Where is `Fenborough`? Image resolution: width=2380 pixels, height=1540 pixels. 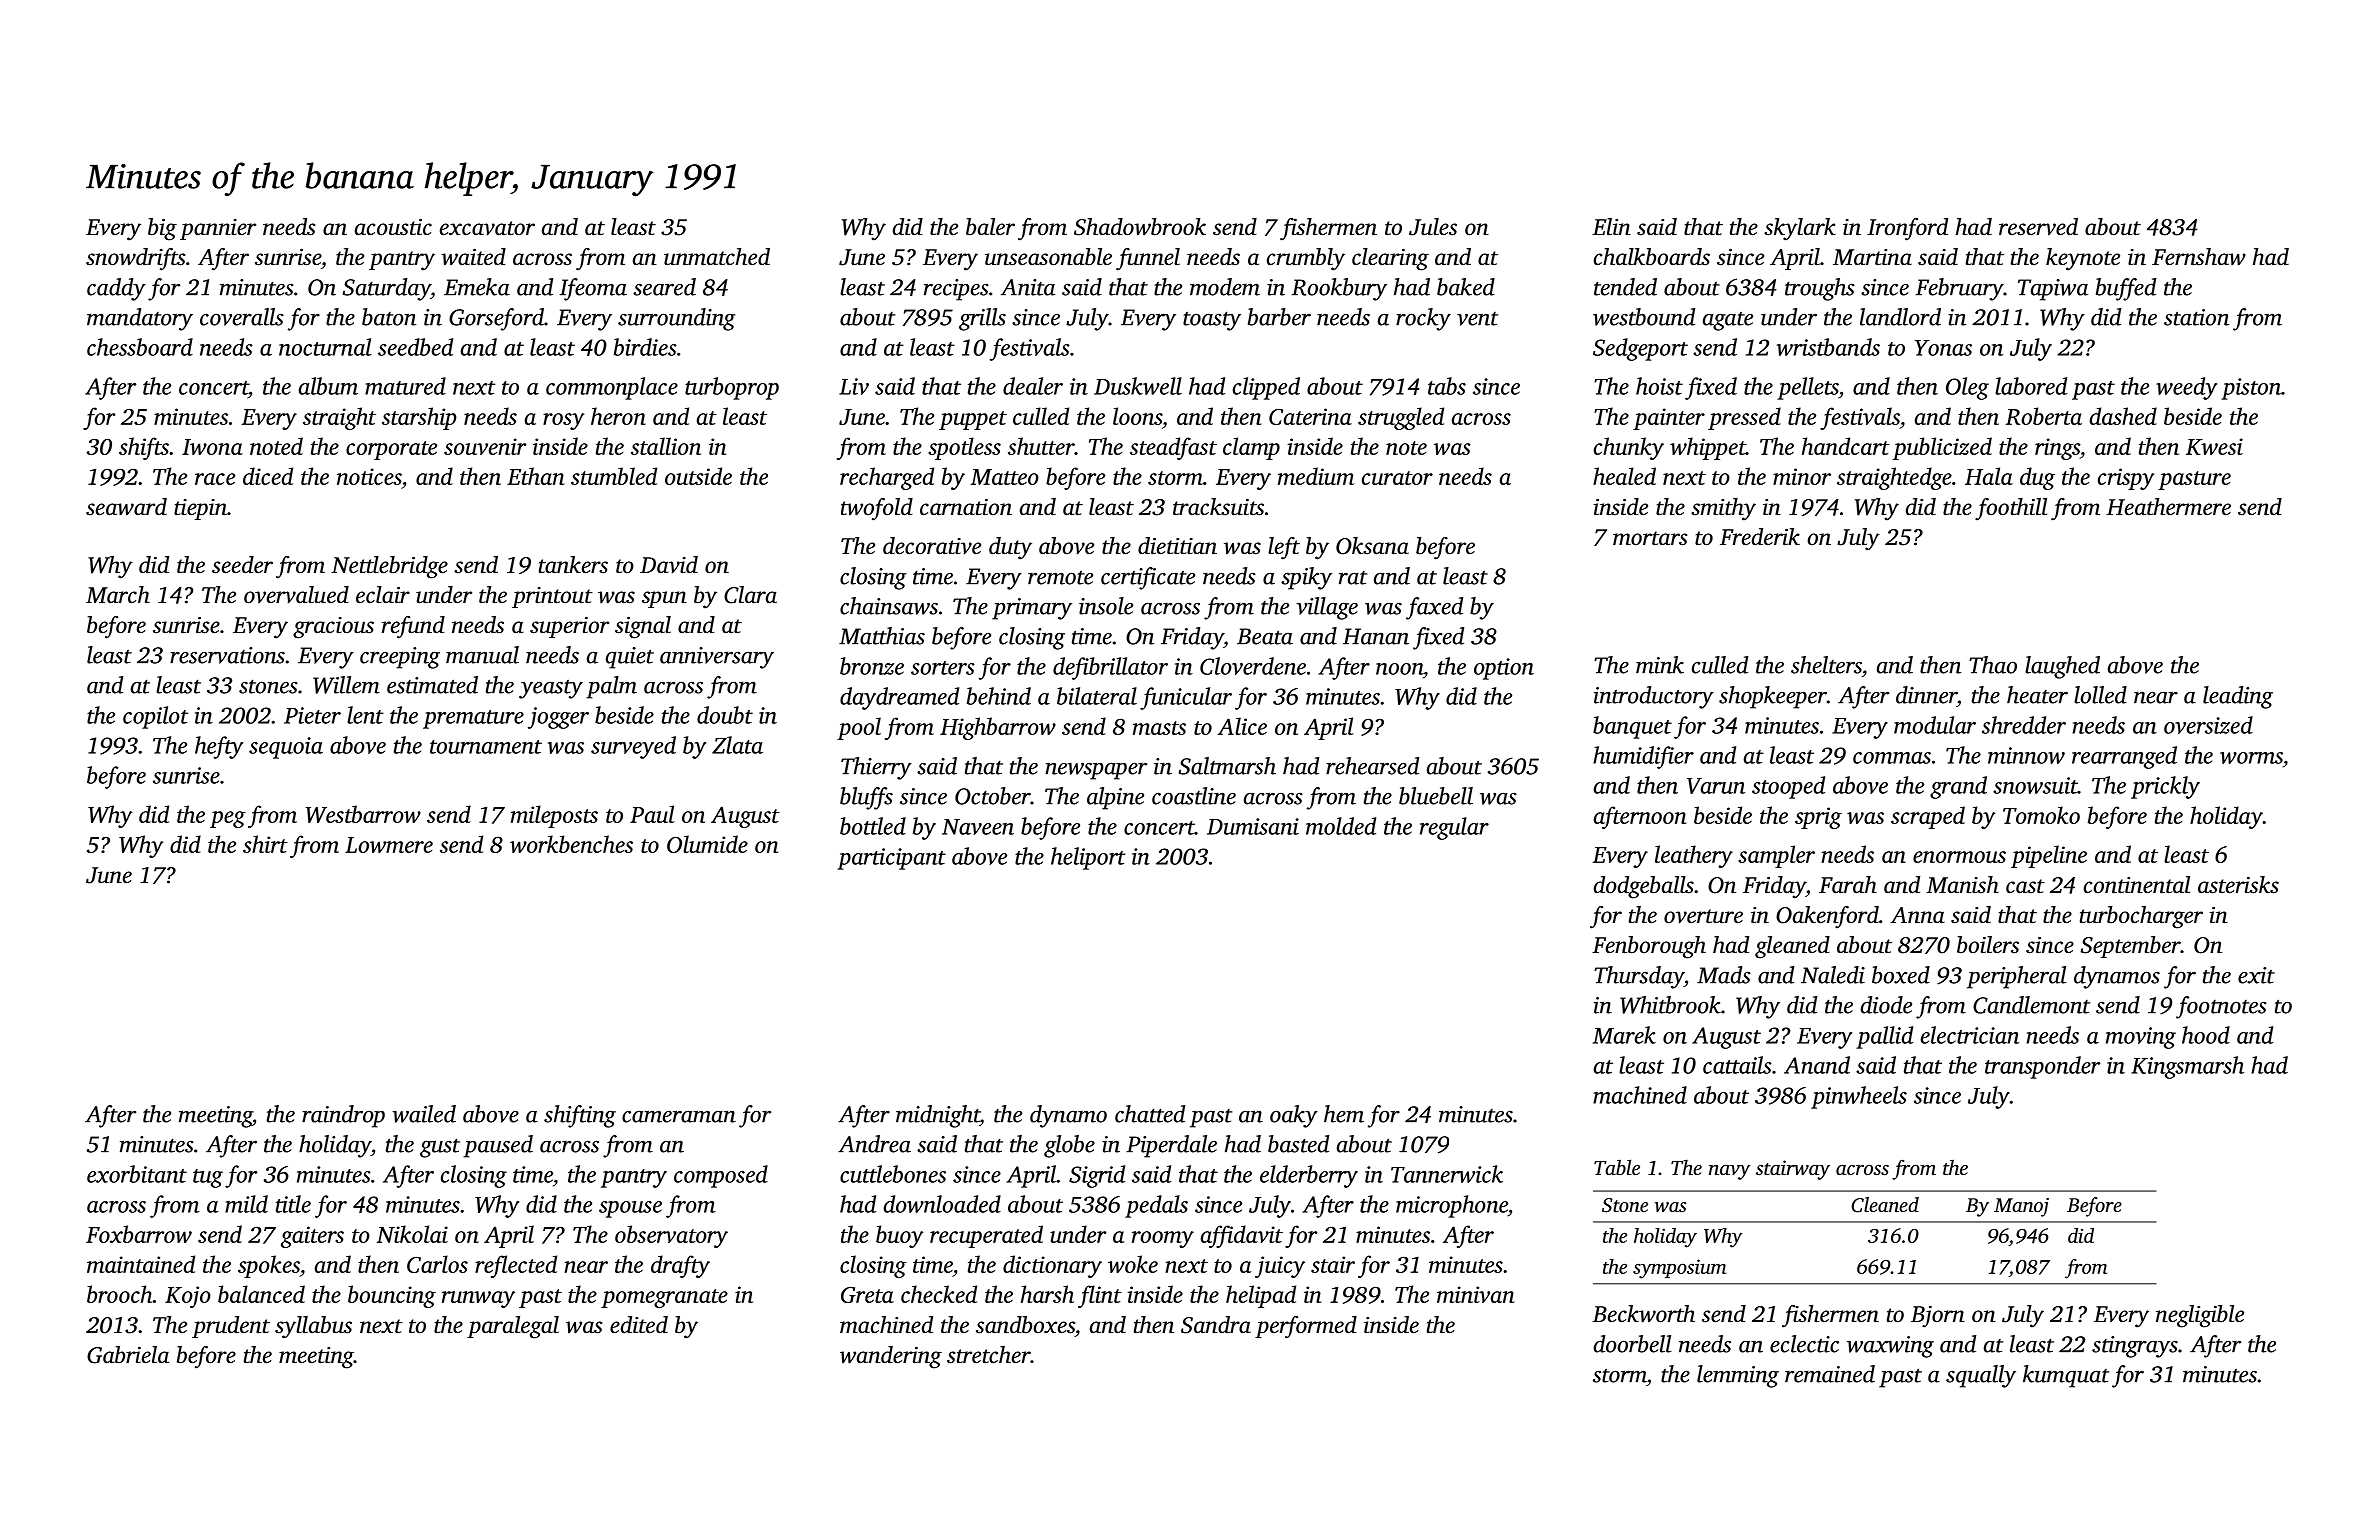 Fenborough is located at coordinates (1649, 947).
